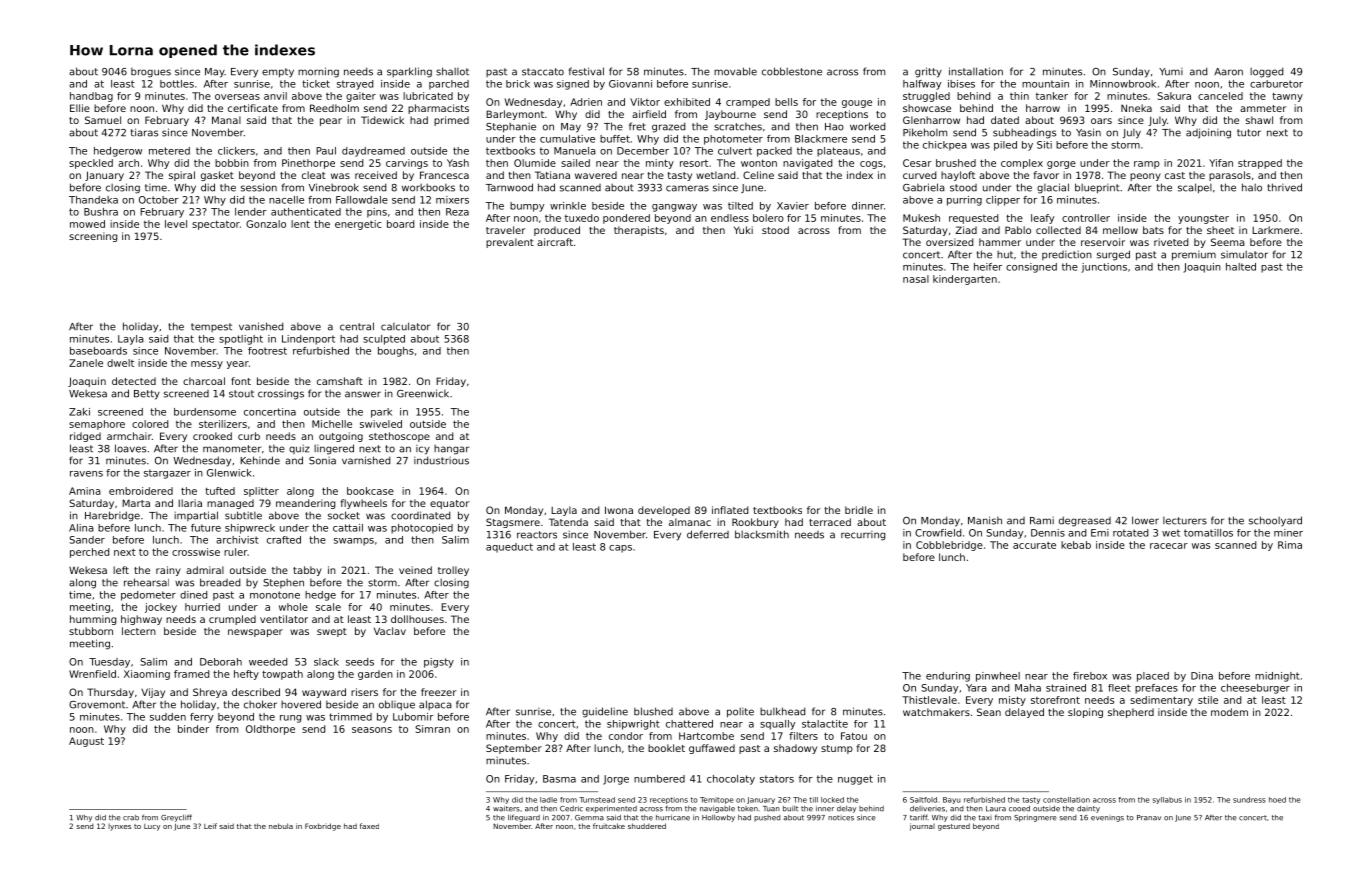 This page has width=1372, height=887. What do you see at coordinates (1241, 267) in the page?
I see `halted` at bounding box center [1241, 267].
